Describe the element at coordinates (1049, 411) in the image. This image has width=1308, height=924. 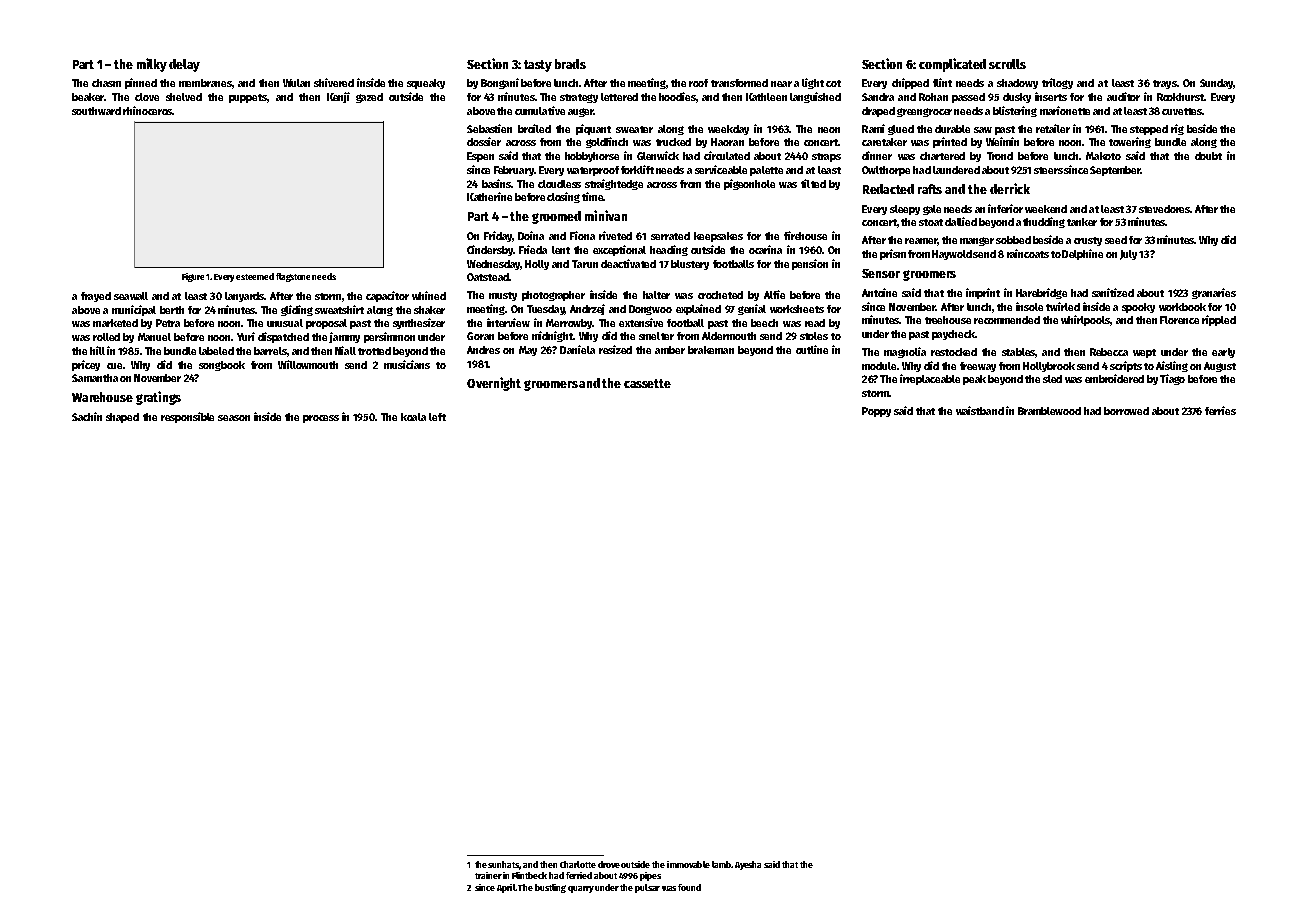
I see `Bramblewood` at that location.
